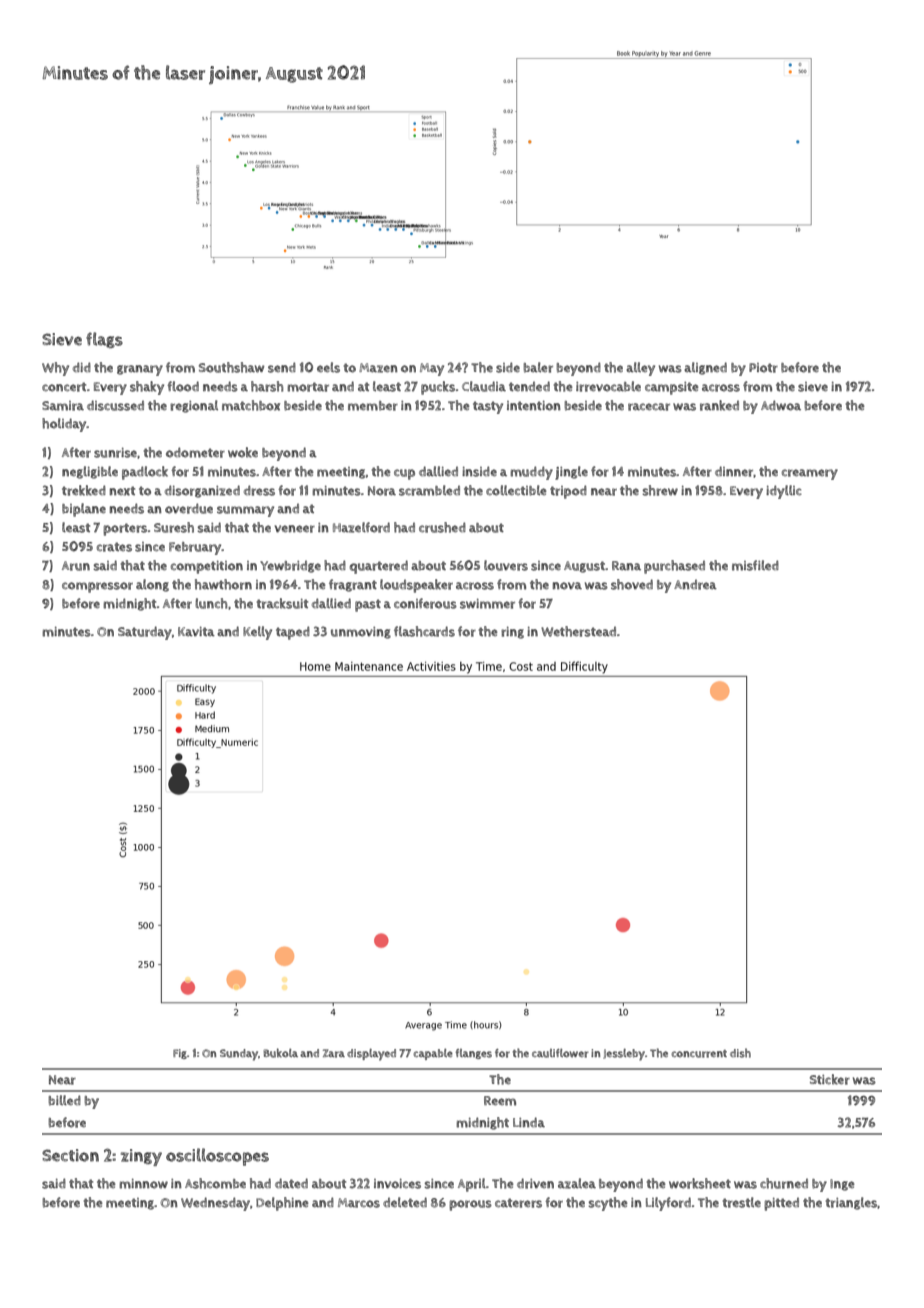 This screenshot has height=1308, width=924. What do you see at coordinates (740, 1053) in the screenshot?
I see `dish` at bounding box center [740, 1053].
